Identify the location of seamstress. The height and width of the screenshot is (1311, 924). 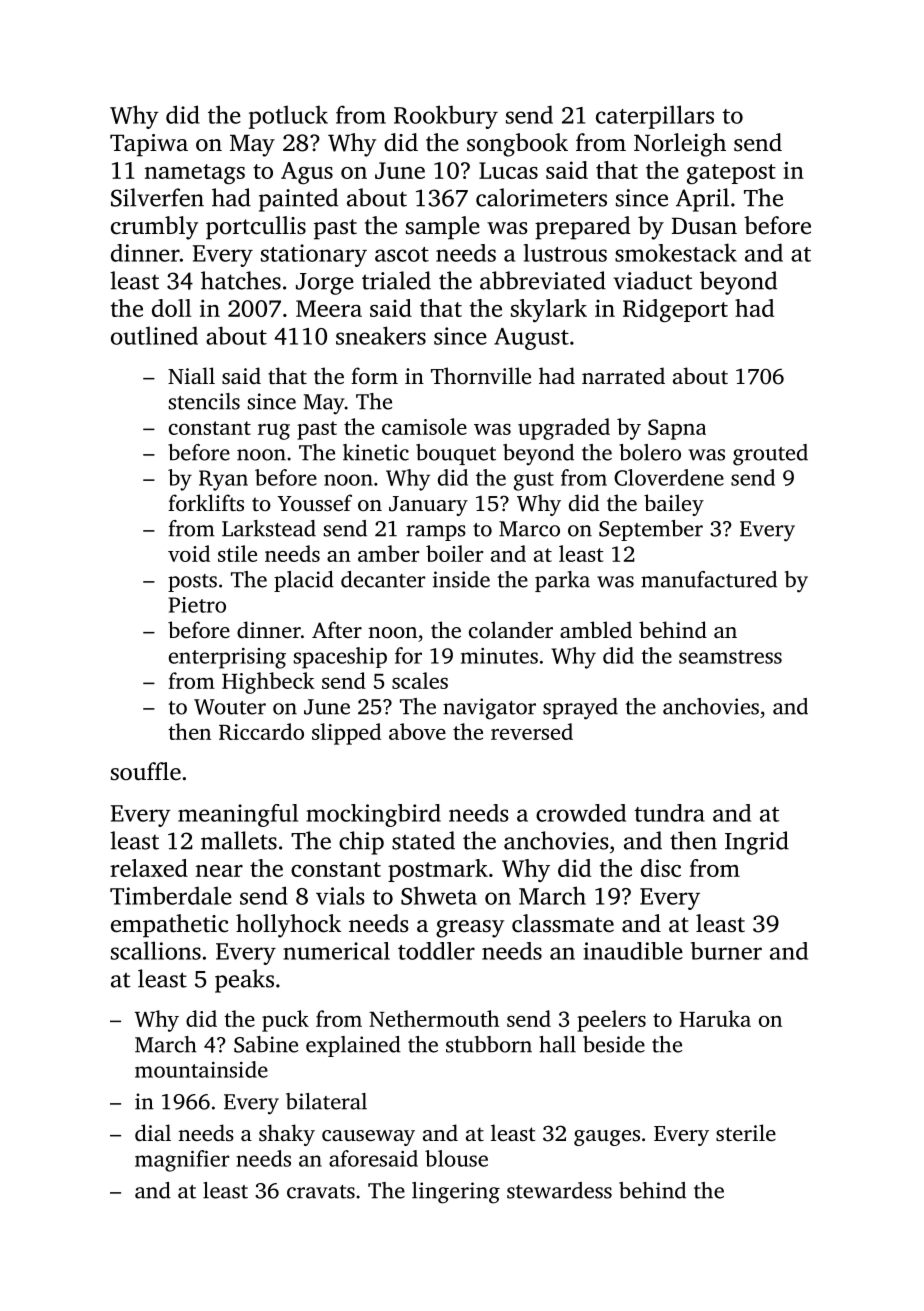
(730, 657).
